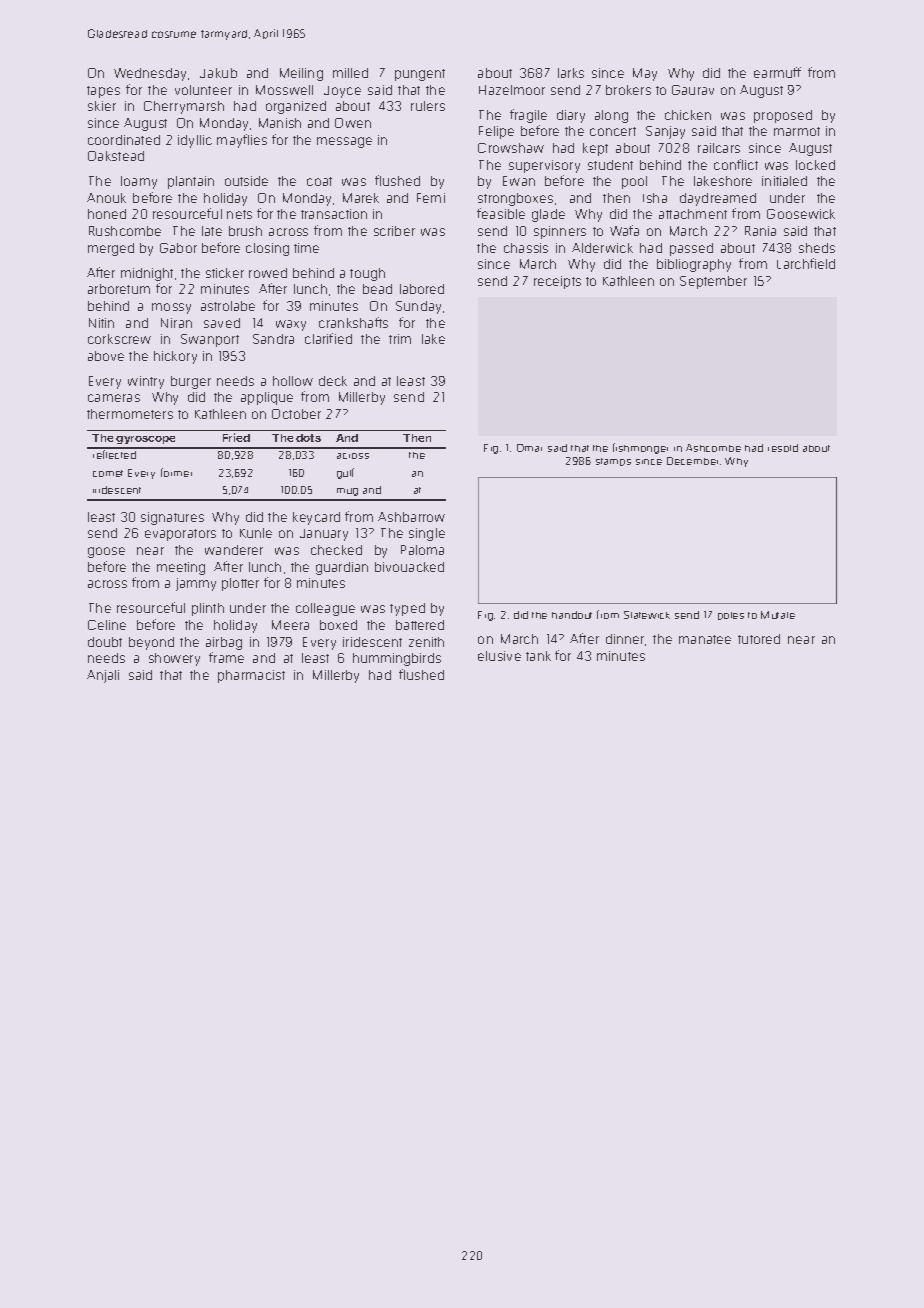 Image resolution: width=924 pixels, height=1308 pixels. I want to click on merged, so click(111, 249).
